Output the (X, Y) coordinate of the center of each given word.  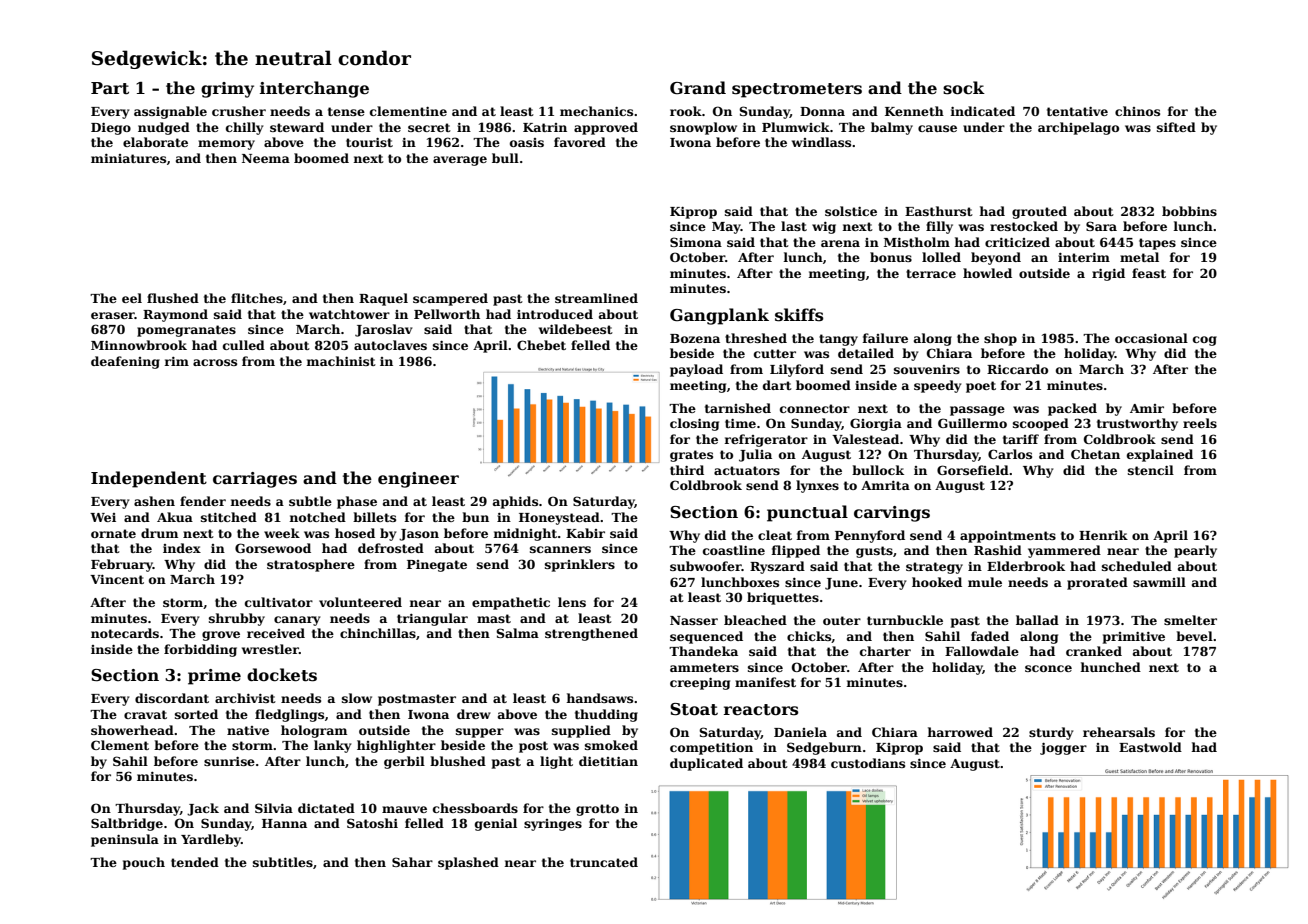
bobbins (1189, 211)
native (248, 730)
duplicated (706, 764)
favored (580, 142)
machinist (341, 361)
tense (346, 111)
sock (964, 88)
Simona (696, 242)
